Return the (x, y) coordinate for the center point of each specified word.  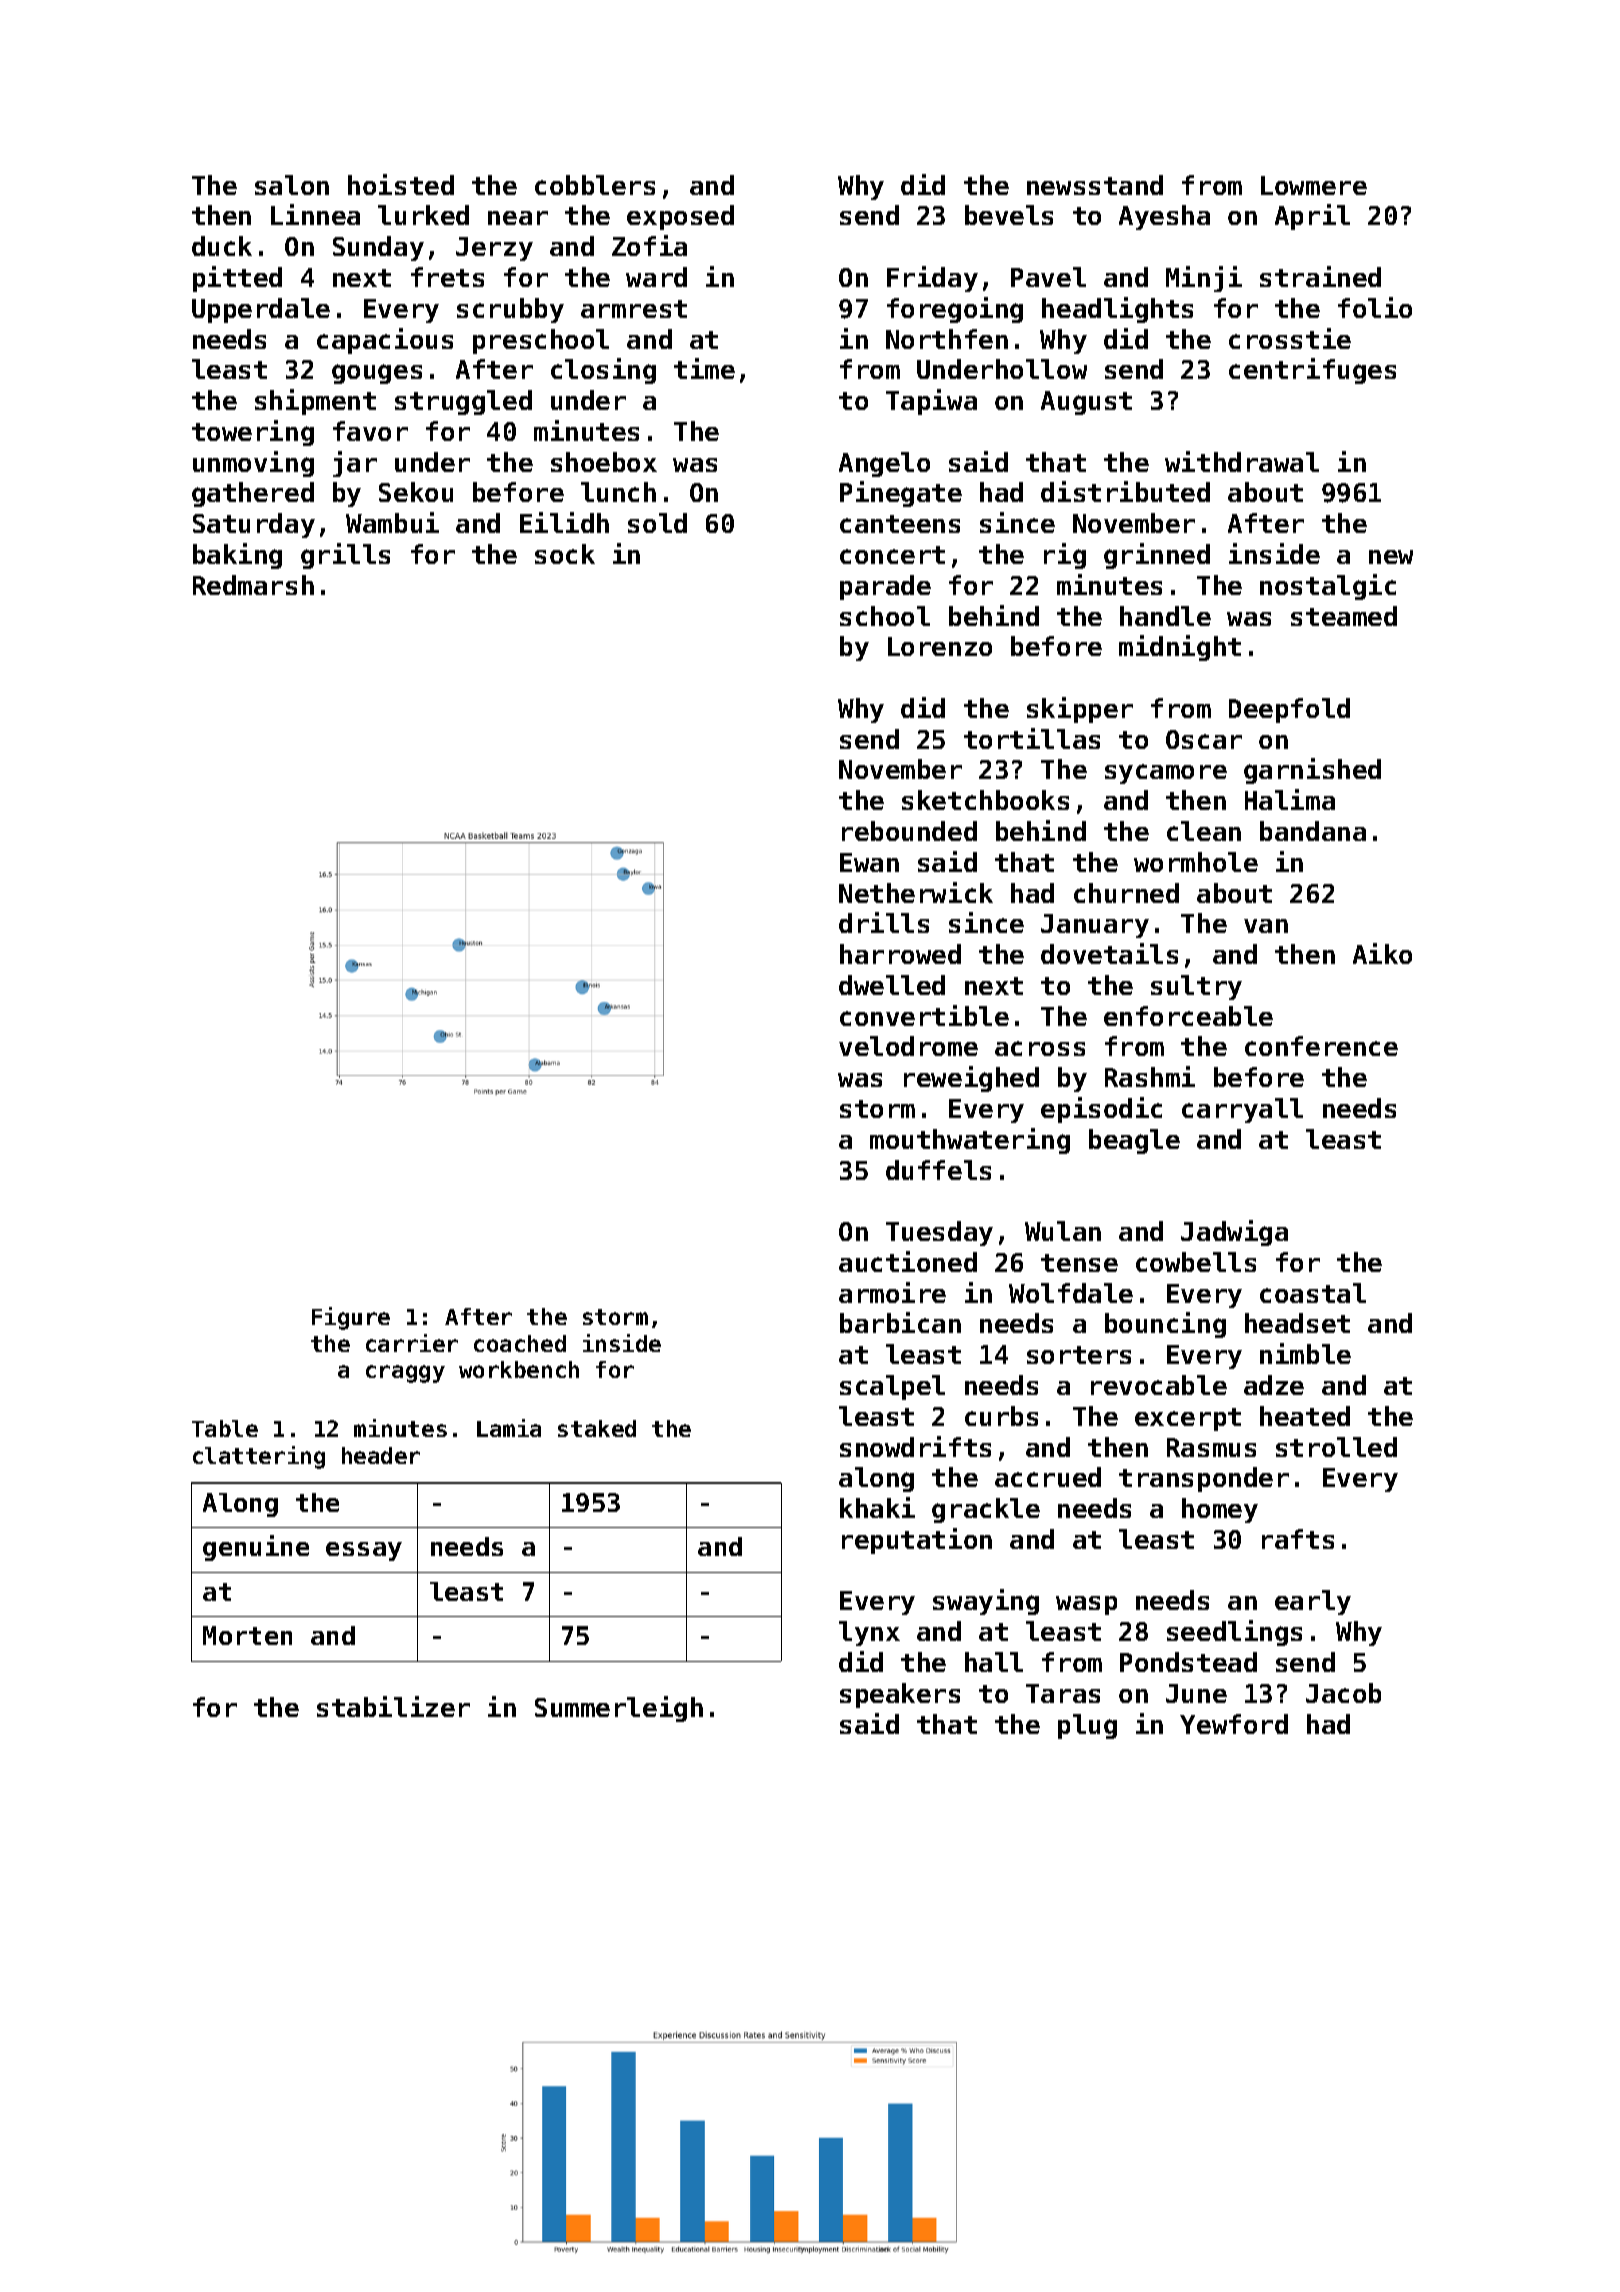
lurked (423, 215)
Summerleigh (619, 1709)
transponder (1204, 1479)
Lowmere (1314, 185)
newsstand (1095, 185)
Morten (247, 1635)
